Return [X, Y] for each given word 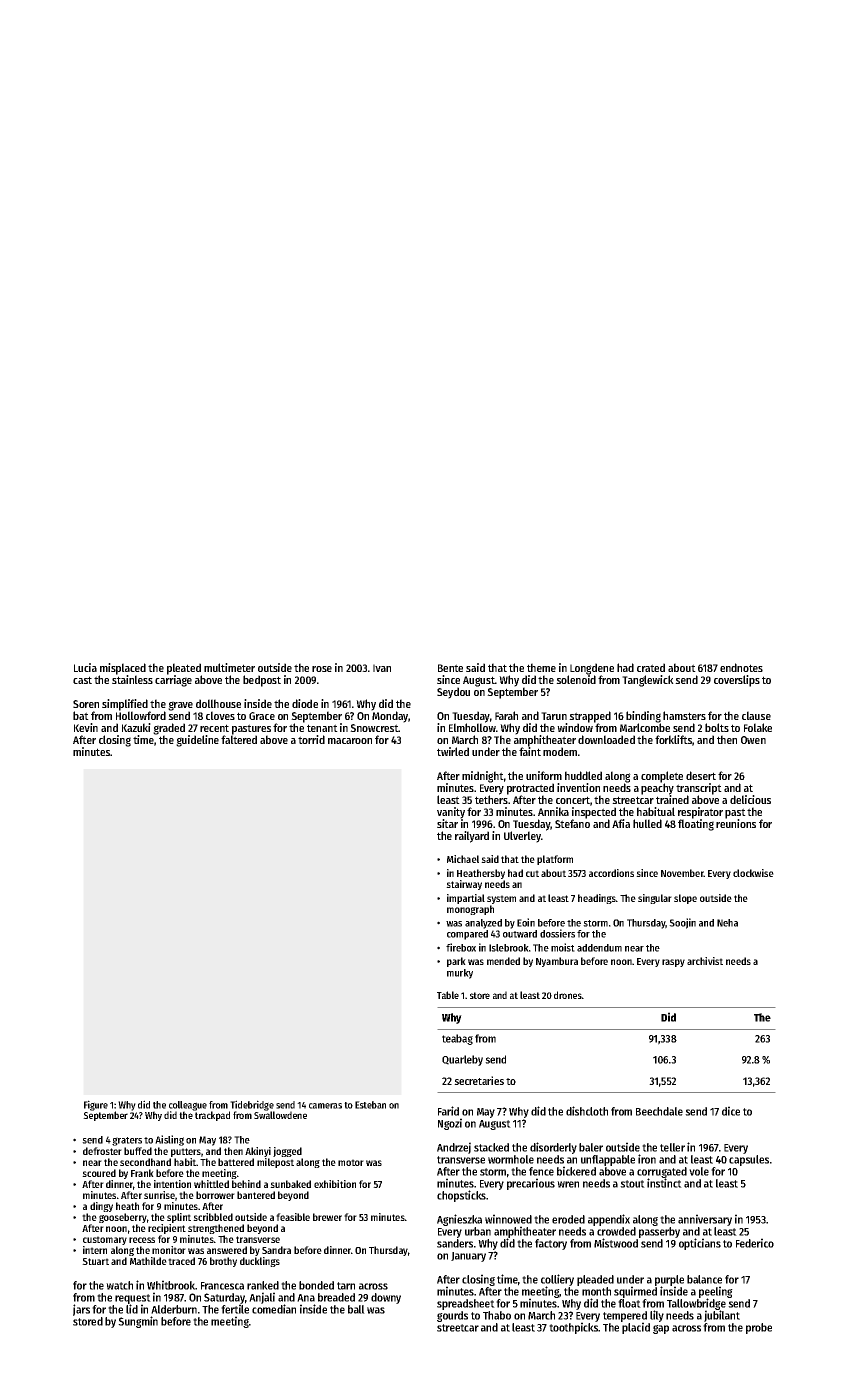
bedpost [262, 681]
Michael [463, 859]
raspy [673, 963]
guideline [197, 741]
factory [551, 1244]
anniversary [705, 1220]
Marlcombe [645, 727]
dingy [101, 1207]
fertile [235, 1309]
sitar [447, 823]
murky [460, 974]
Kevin [86, 727]
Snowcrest [374, 728]
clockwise [753, 873]
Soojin [682, 923]
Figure [96, 1105]
